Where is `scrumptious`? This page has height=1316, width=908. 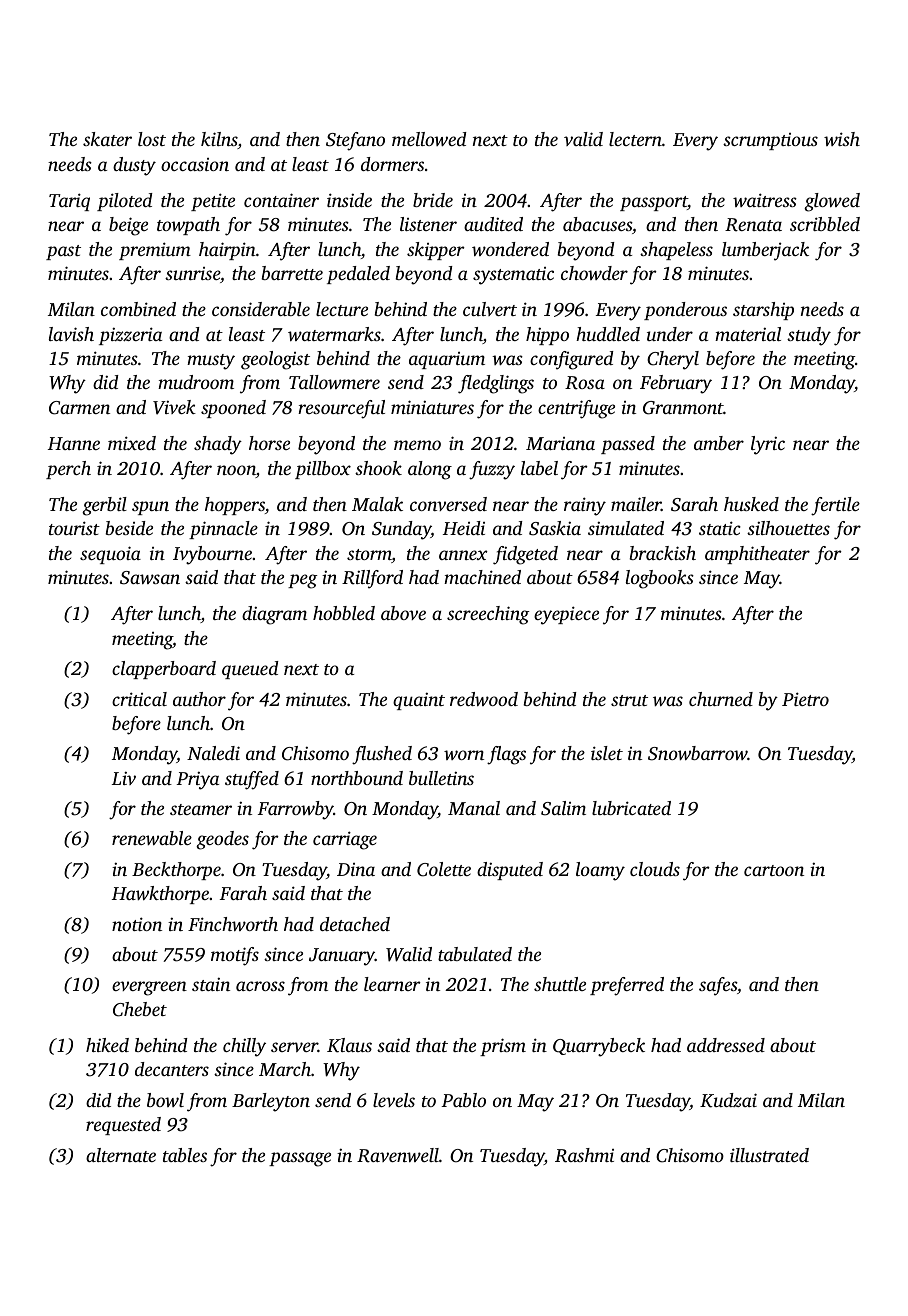 scrumptious is located at coordinates (770, 141).
